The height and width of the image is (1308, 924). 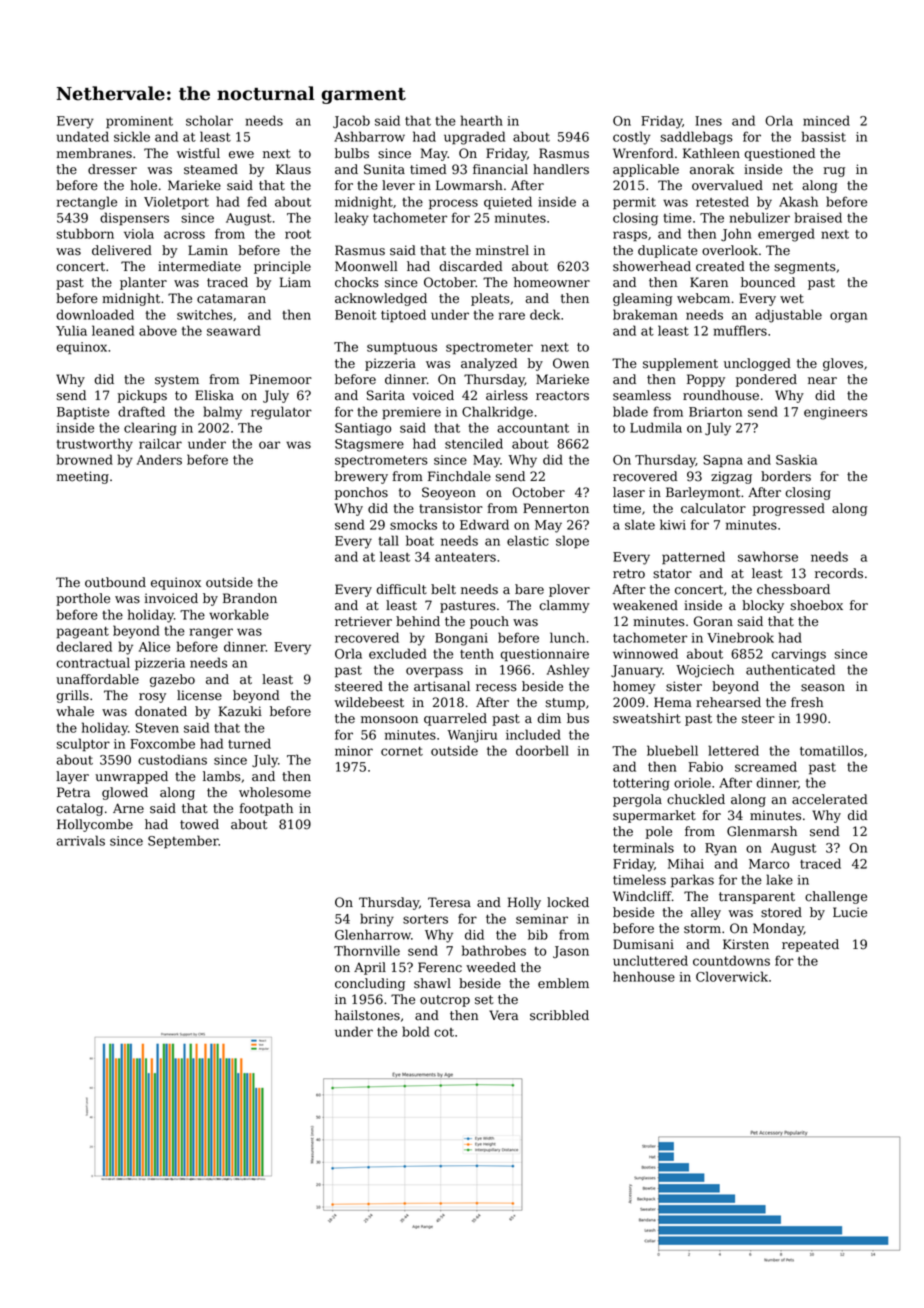 What do you see at coordinates (94, 153) in the image?
I see `membranes` at bounding box center [94, 153].
